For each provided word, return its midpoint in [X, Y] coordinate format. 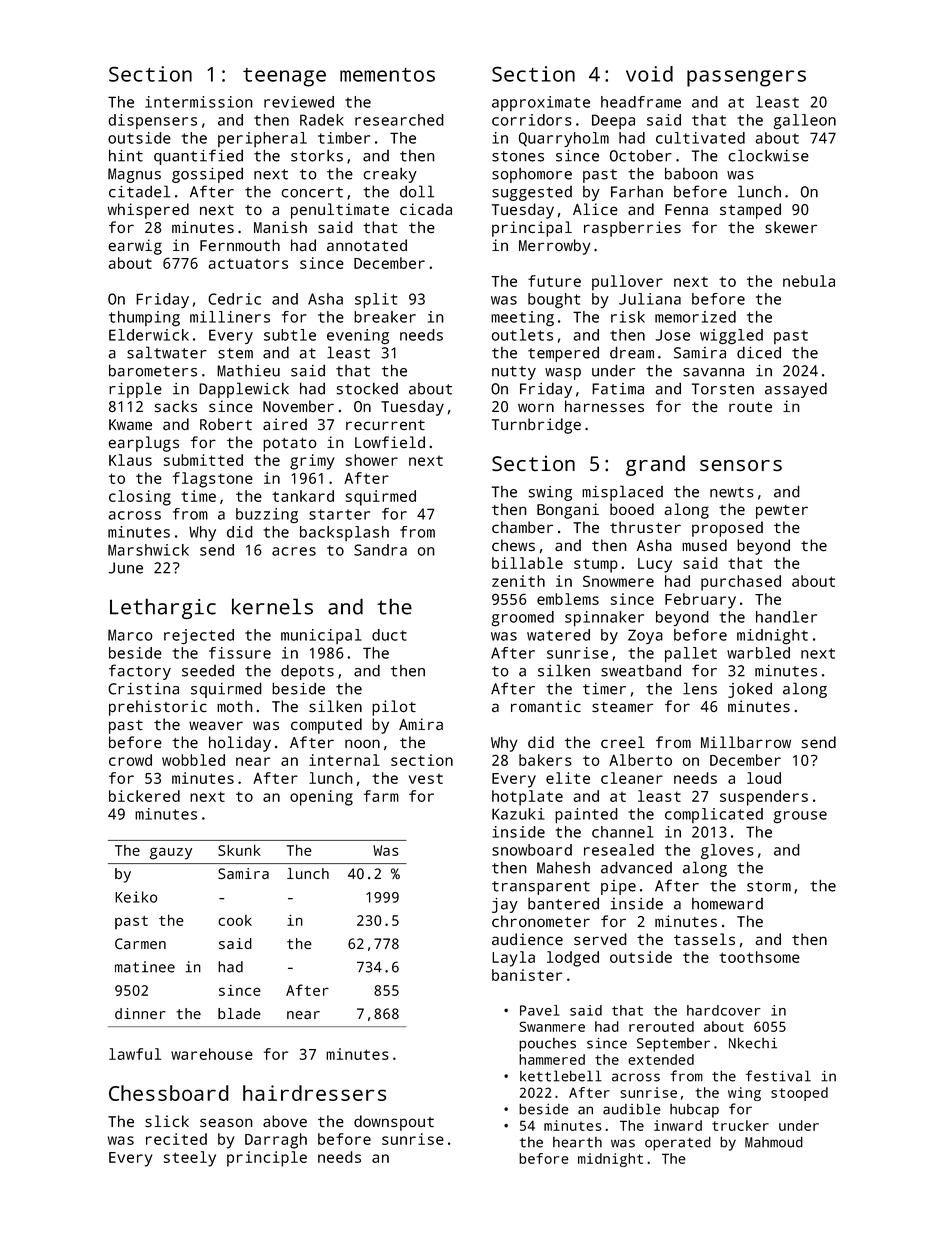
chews [513, 545]
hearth [577, 1142]
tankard [303, 496]
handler [786, 617]
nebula [809, 281]
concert [312, 192]
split [376, 301]
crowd [130, 760]
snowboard [532, 850]
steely [190, 1159]
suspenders [764, 798]
